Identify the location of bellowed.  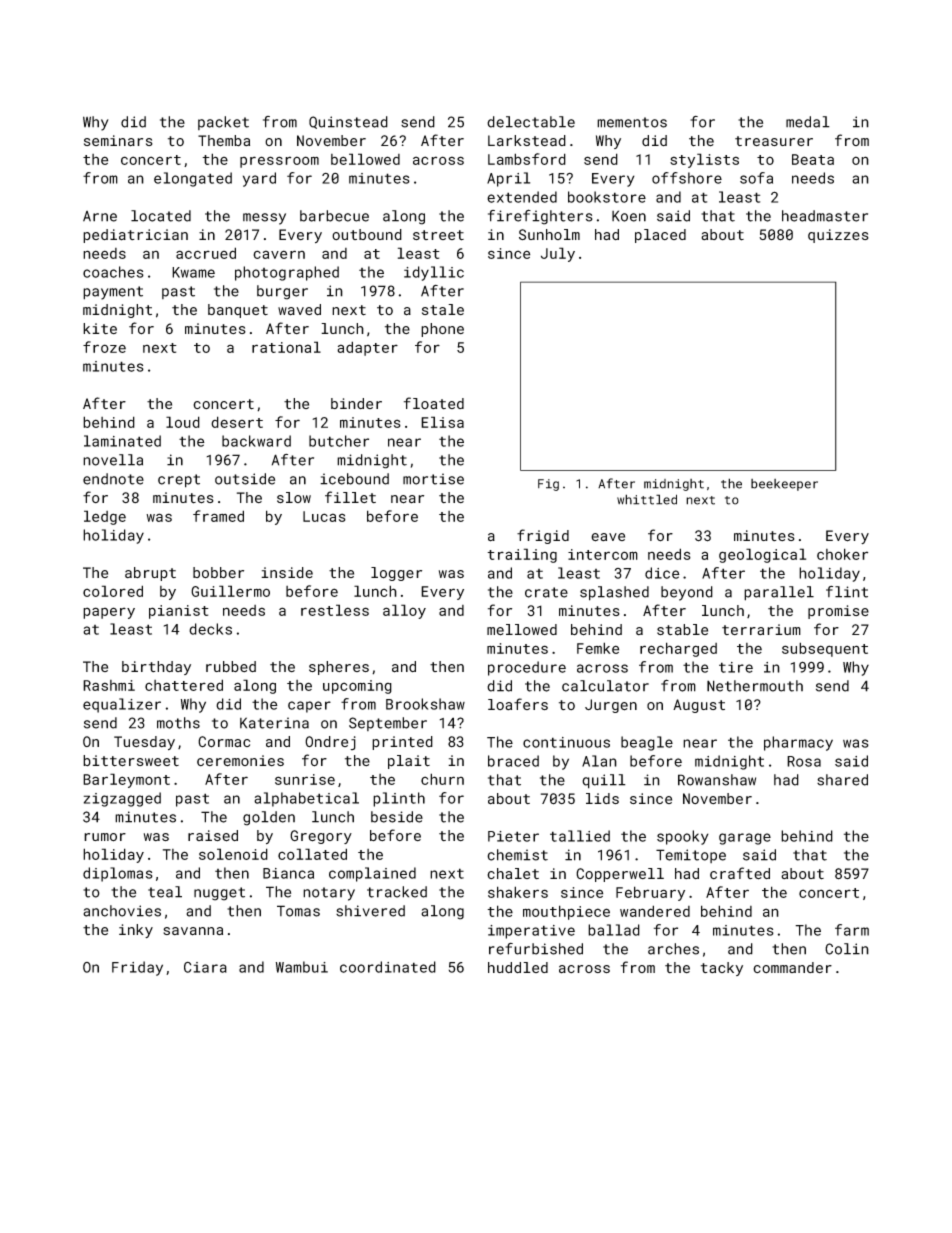
(365, 159).
